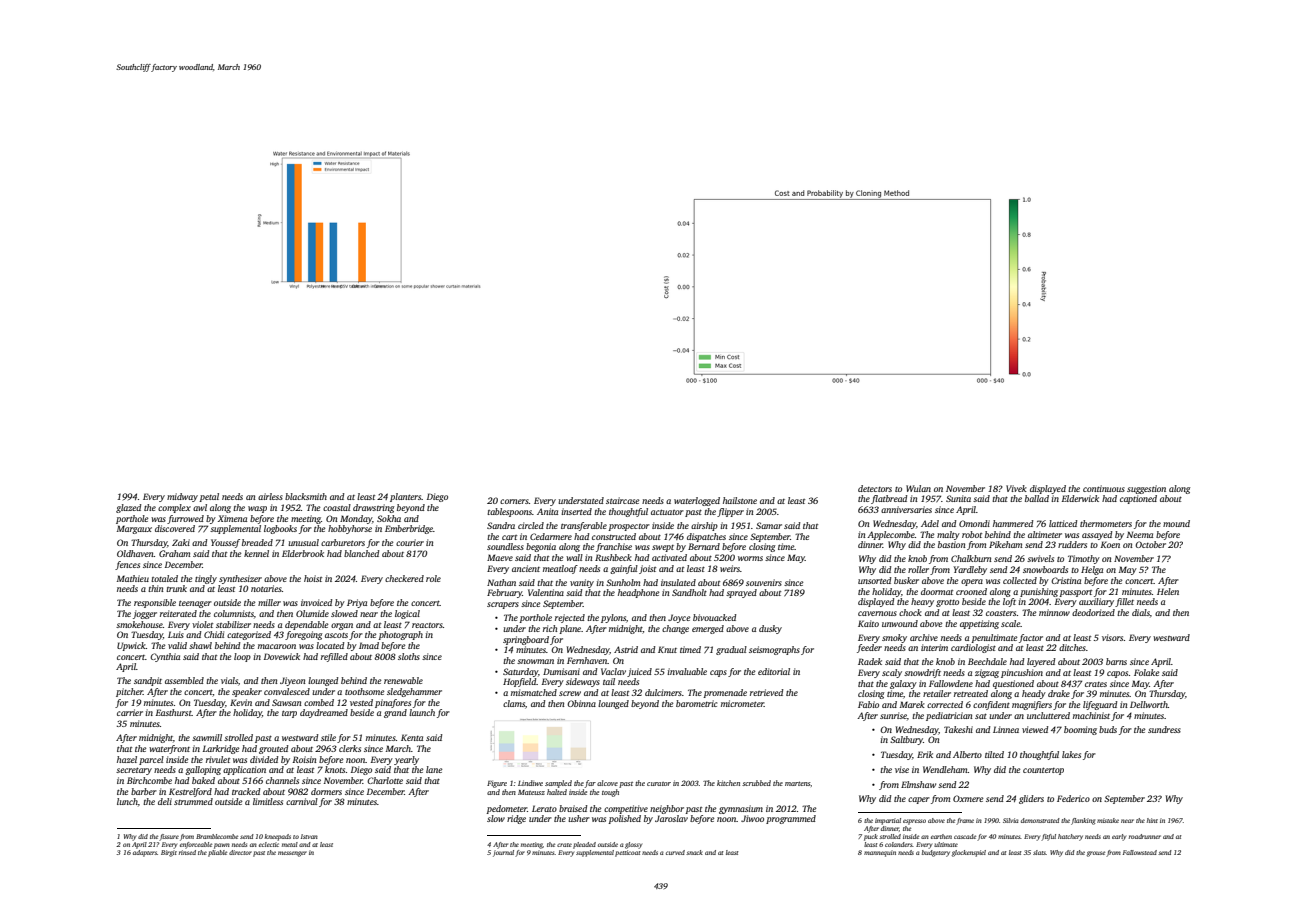 The image size is (1308, 924). Describe the element at coordinates (337, 507) in the document. I see `coastal` at that location.
